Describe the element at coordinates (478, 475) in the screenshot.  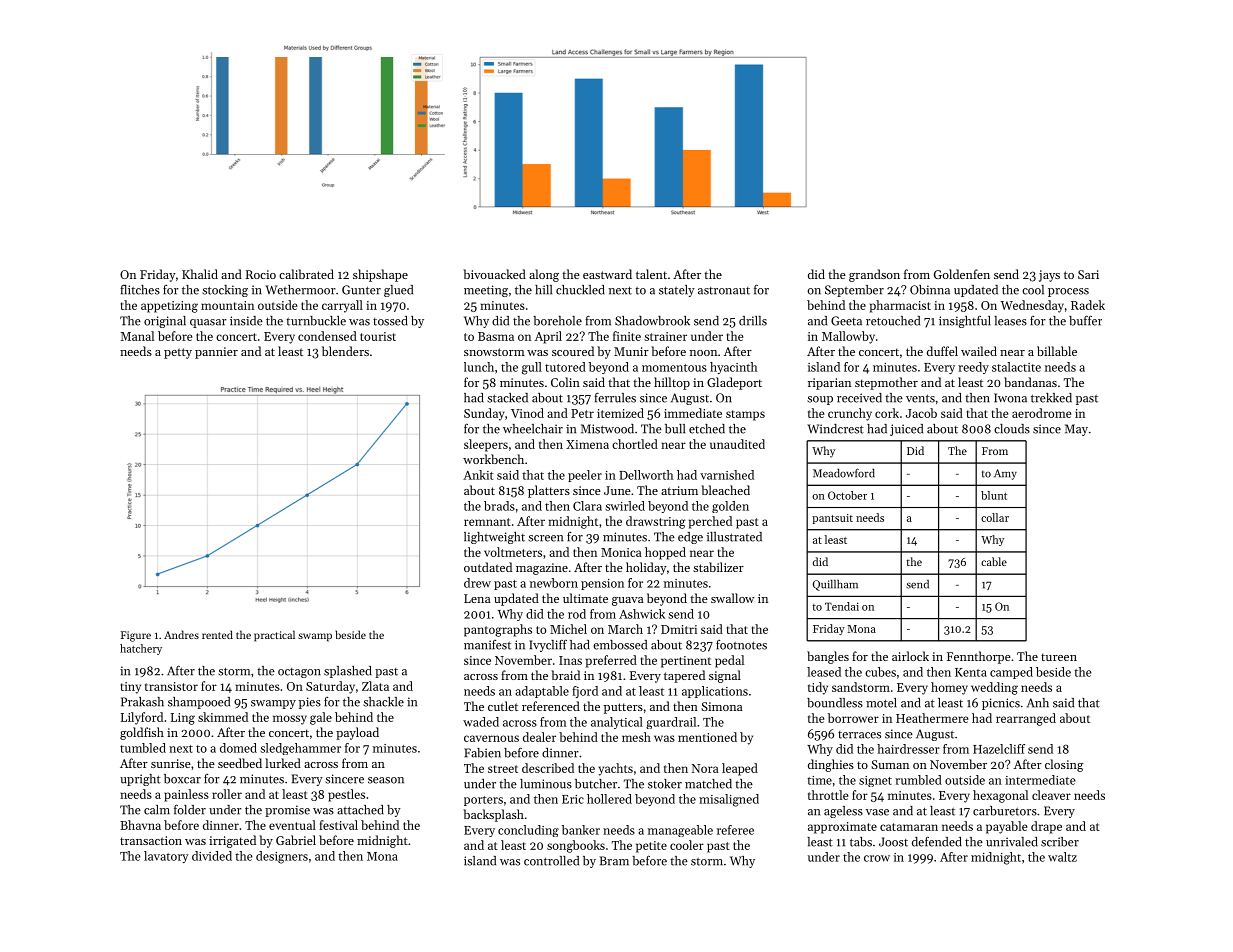
I see `Ankit` at that location.
